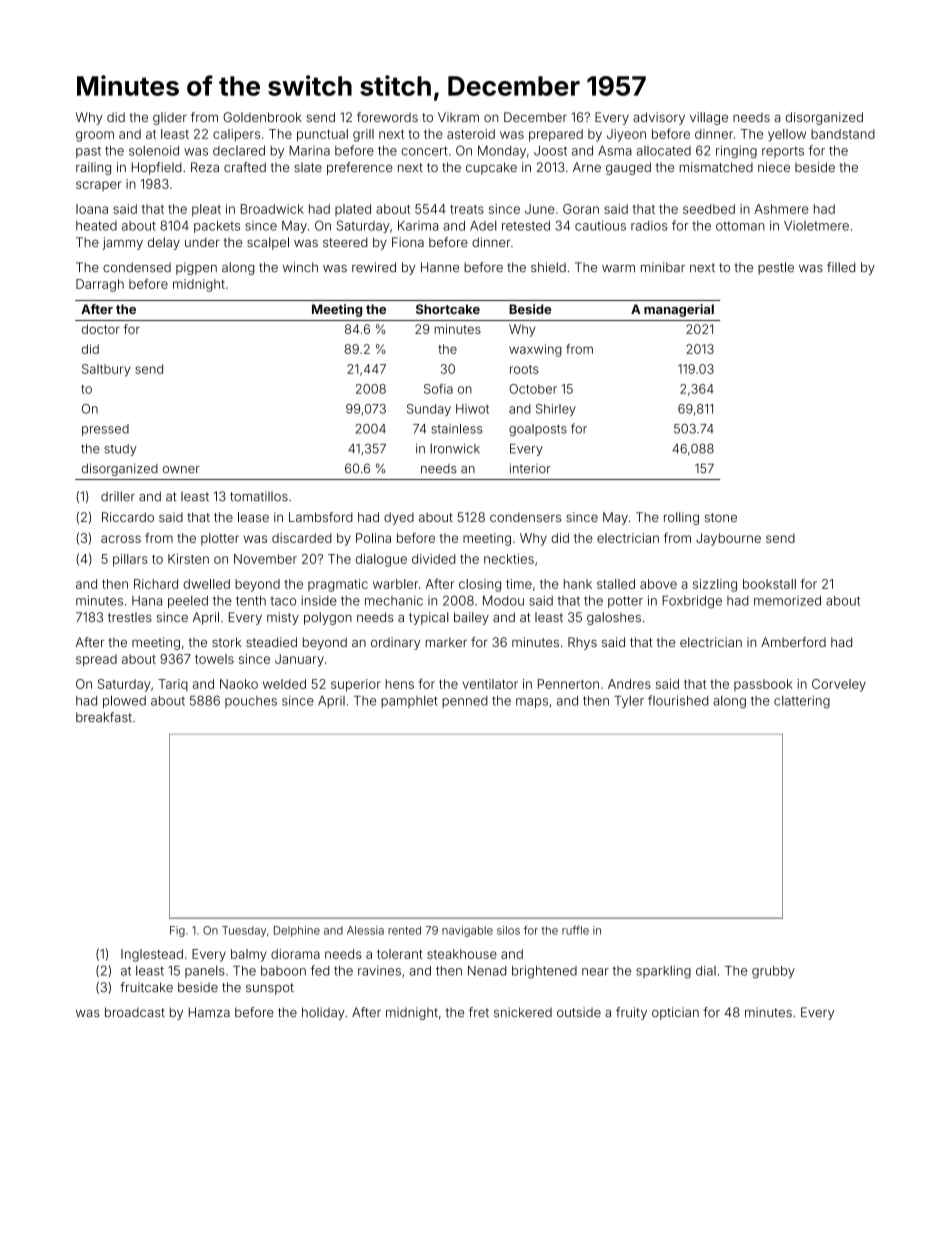  I want to click on winch, so click(300, 267).
